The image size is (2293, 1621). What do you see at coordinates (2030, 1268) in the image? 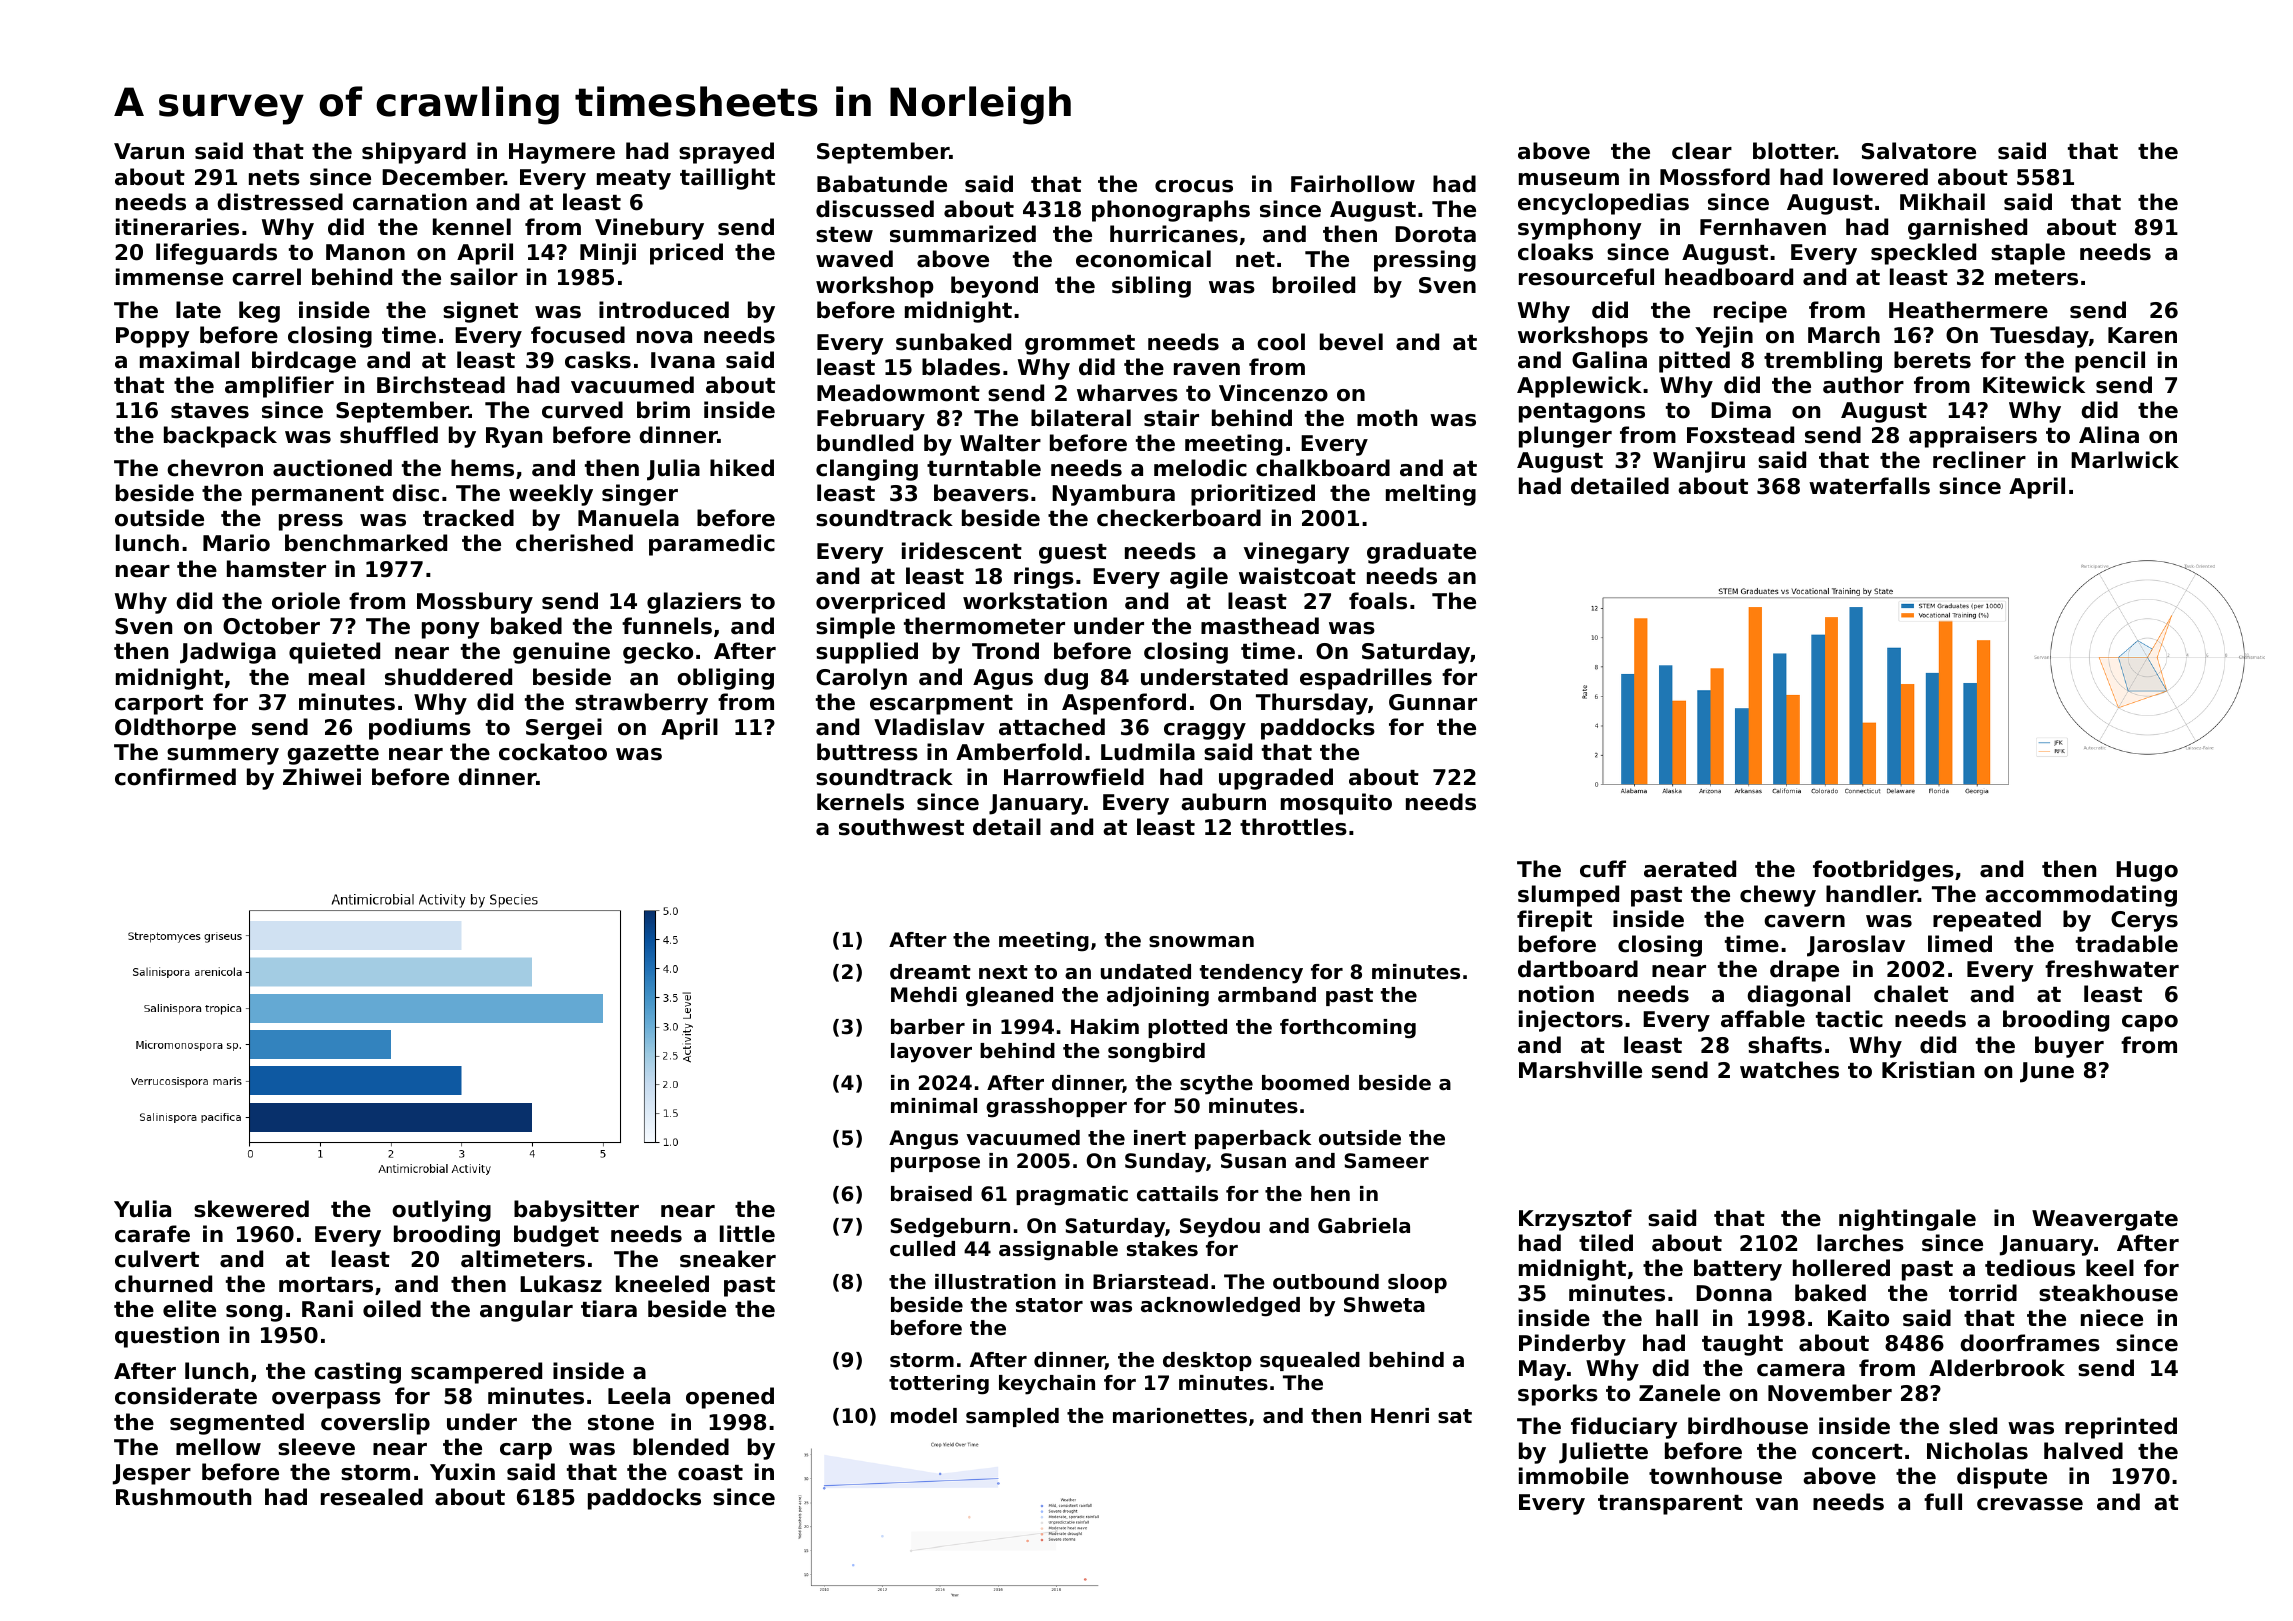
I see `tedious` at bounding box center [2030, 1268].
